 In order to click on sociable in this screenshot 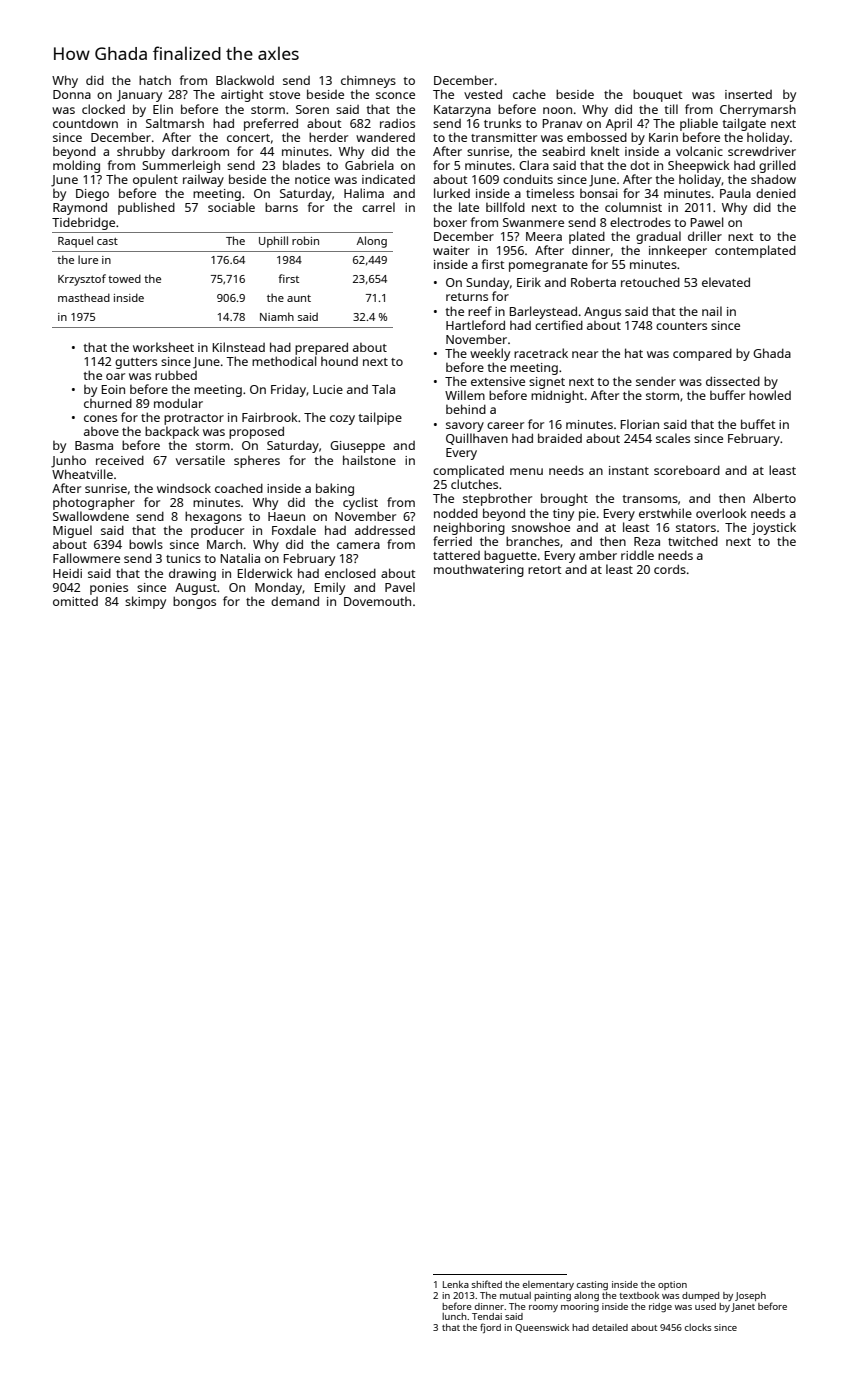, I will do `click(231, 207)`.
